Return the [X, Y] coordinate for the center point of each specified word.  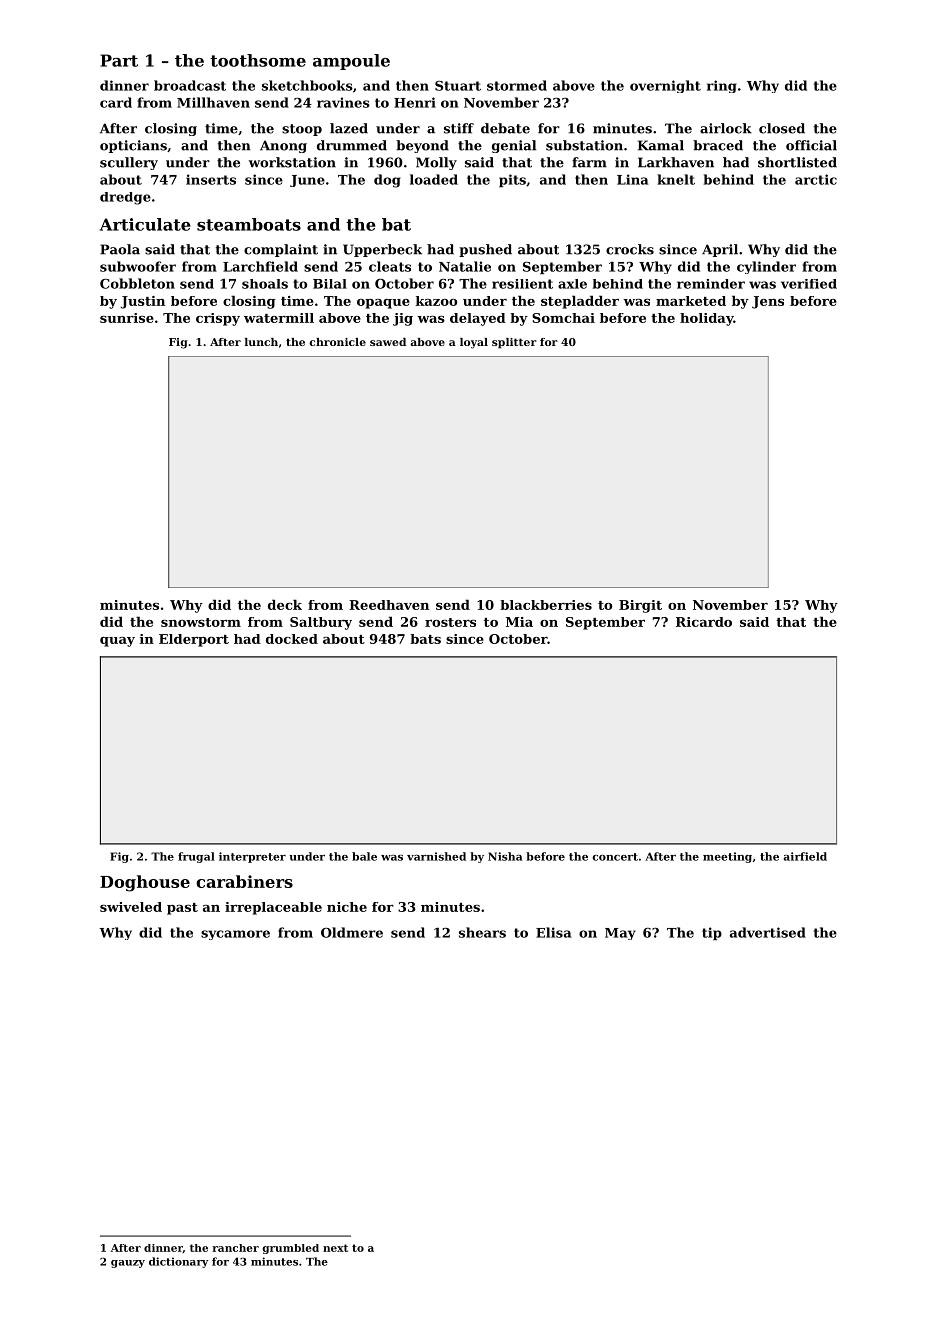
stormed [517, 85]
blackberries [546, 605]
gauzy [128, 1264]
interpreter [252, 857]
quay [117, 642]
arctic [816, 179]
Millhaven [213, 102]
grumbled [291, 1249]
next [335, 1248]
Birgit [640, 606]
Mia [519, 622]
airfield [805, 856]
